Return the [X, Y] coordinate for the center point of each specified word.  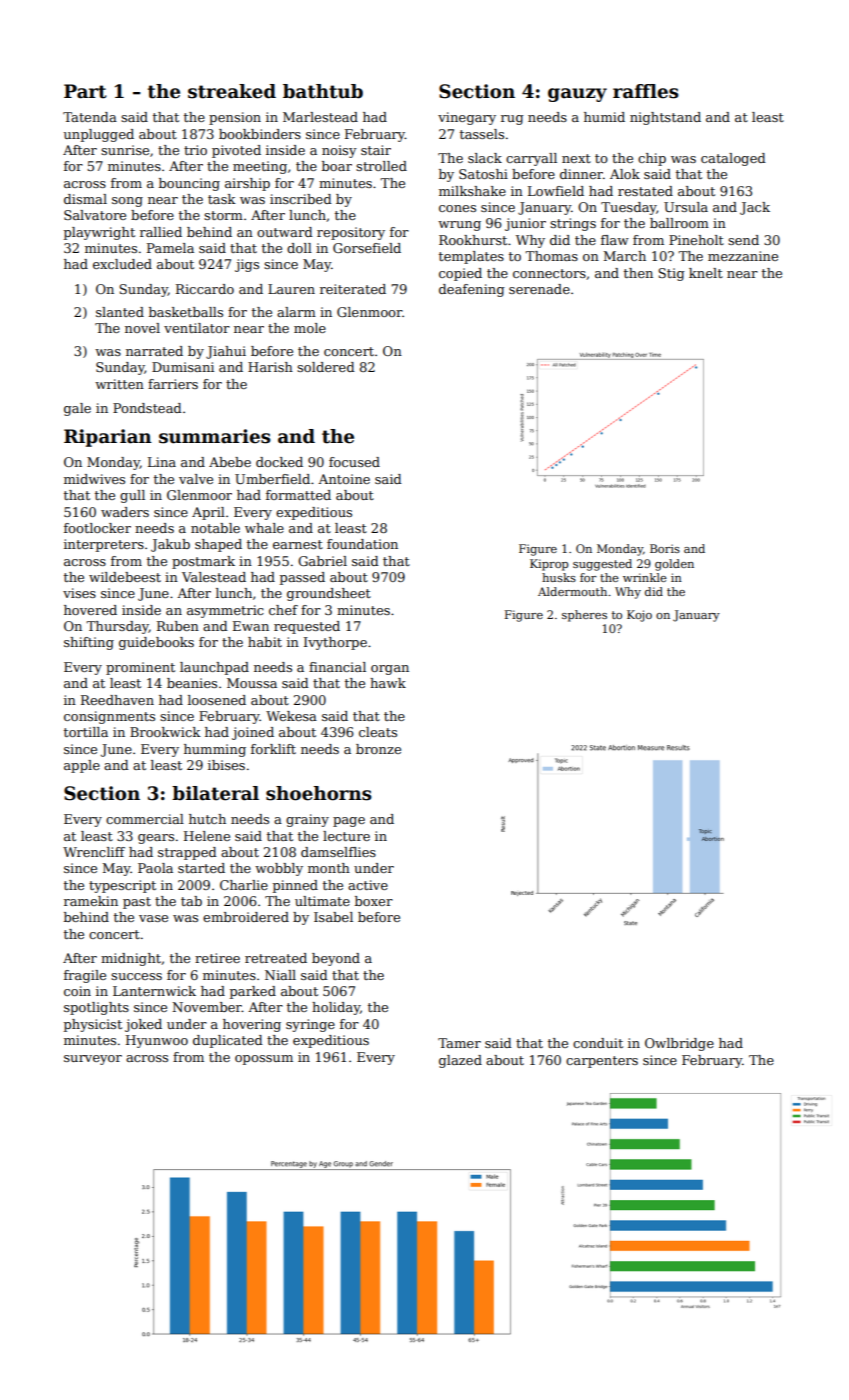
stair [376, 150]
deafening [472, 290]
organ [390, 670]
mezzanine [743, 256]
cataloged [733, 159]
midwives [94, 479]
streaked [232, 91]
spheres [584, 616]
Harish [270, 367]
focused [354, 462]
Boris [665, 548]
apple [82, 766]
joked [143, 1025]
